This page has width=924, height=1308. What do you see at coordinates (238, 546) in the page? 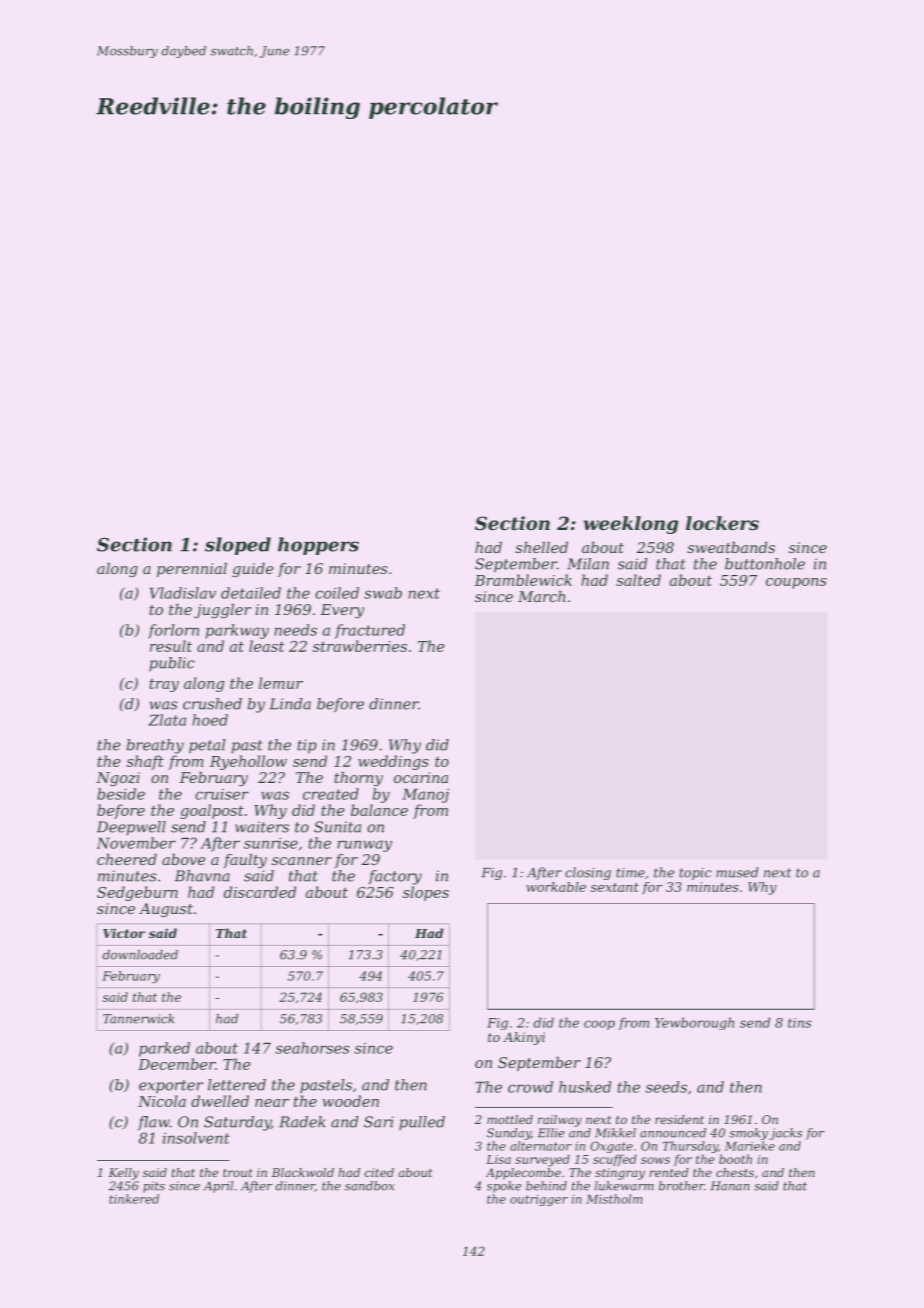
I see `sloped` at bounding box center [238, 546].
